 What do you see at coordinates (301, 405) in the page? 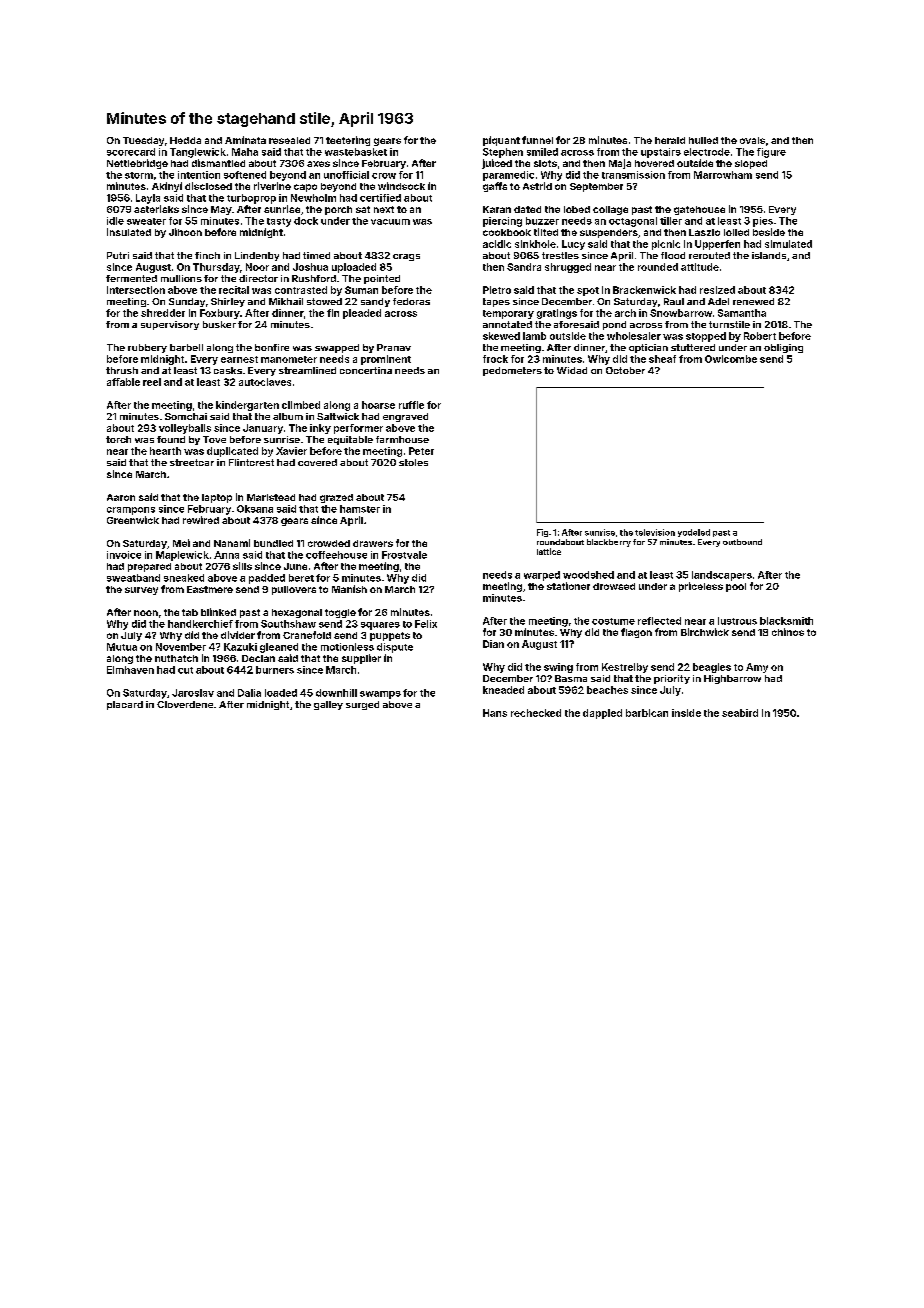
I see `climbed` at bounding box center [301, 405].
